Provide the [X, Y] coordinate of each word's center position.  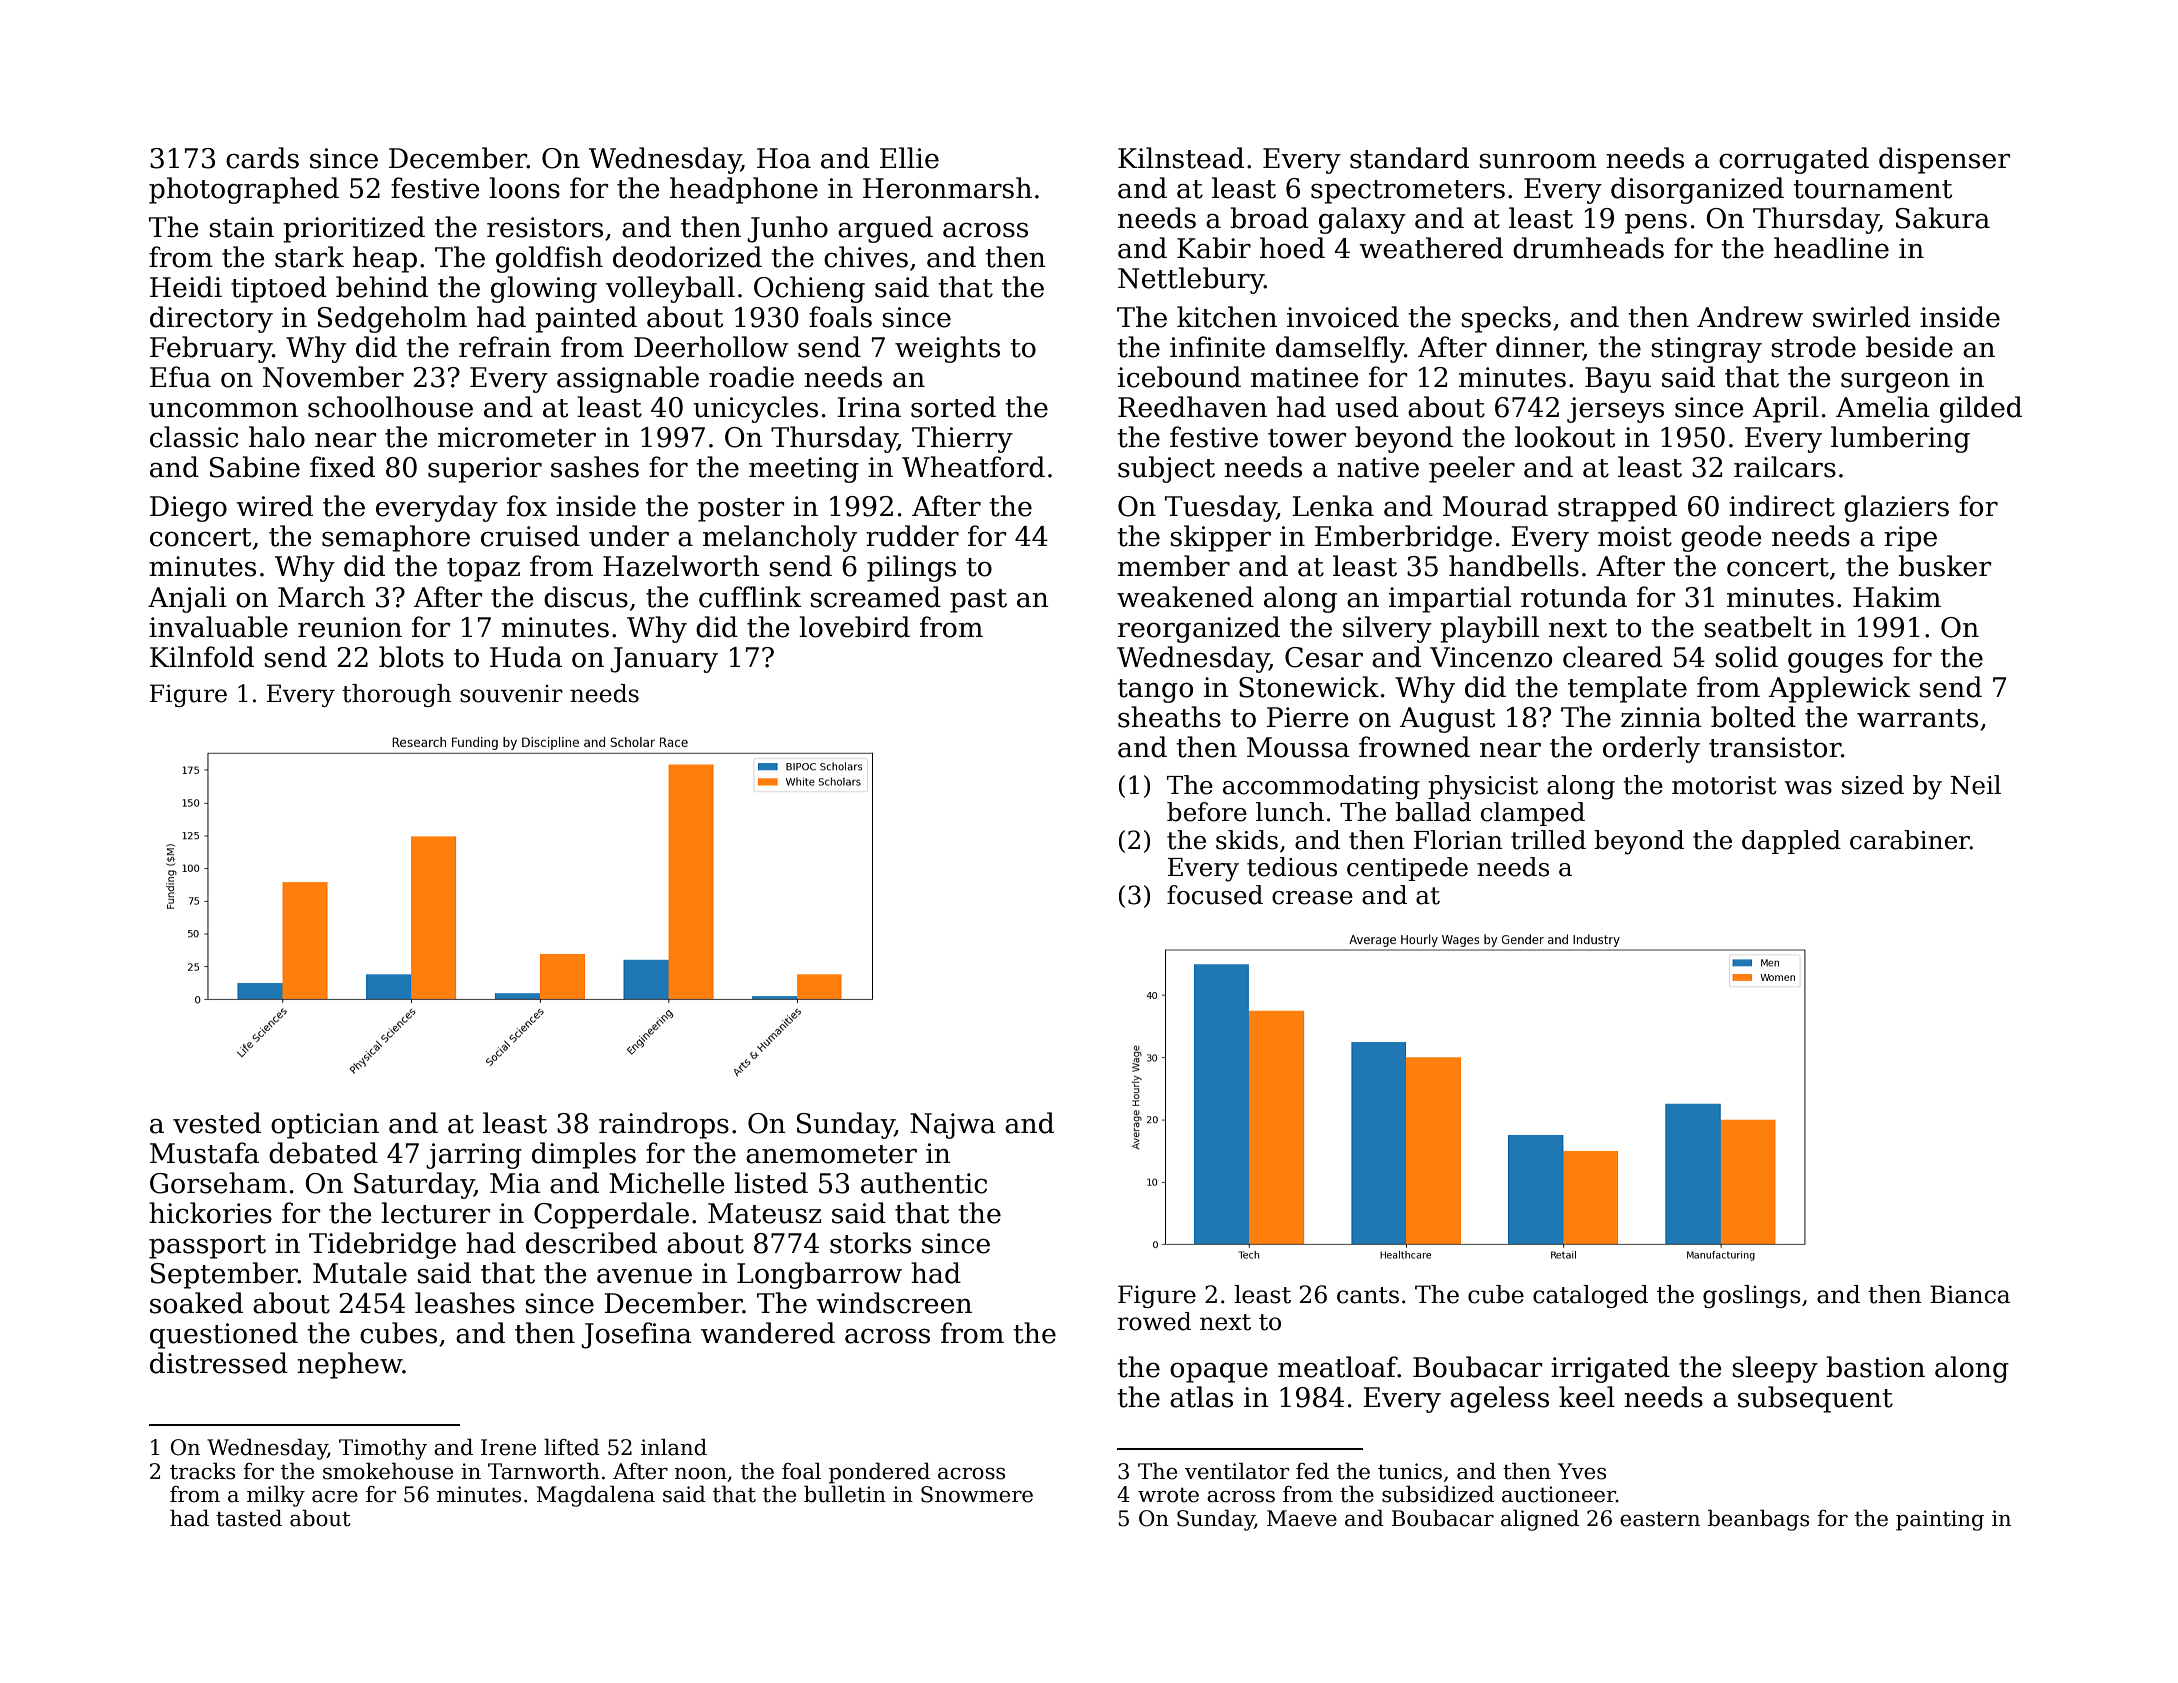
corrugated [1794, 160]
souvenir [511, 694]
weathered [1431, 248]
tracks [202, 1471]
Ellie [909, 158]
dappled [1791, 842]
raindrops [664, 1125]
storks [870, 1243]
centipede [1407, 869]
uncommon [223, 410]
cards [262, 158]
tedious [1292, 867]
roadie [751, 377]
